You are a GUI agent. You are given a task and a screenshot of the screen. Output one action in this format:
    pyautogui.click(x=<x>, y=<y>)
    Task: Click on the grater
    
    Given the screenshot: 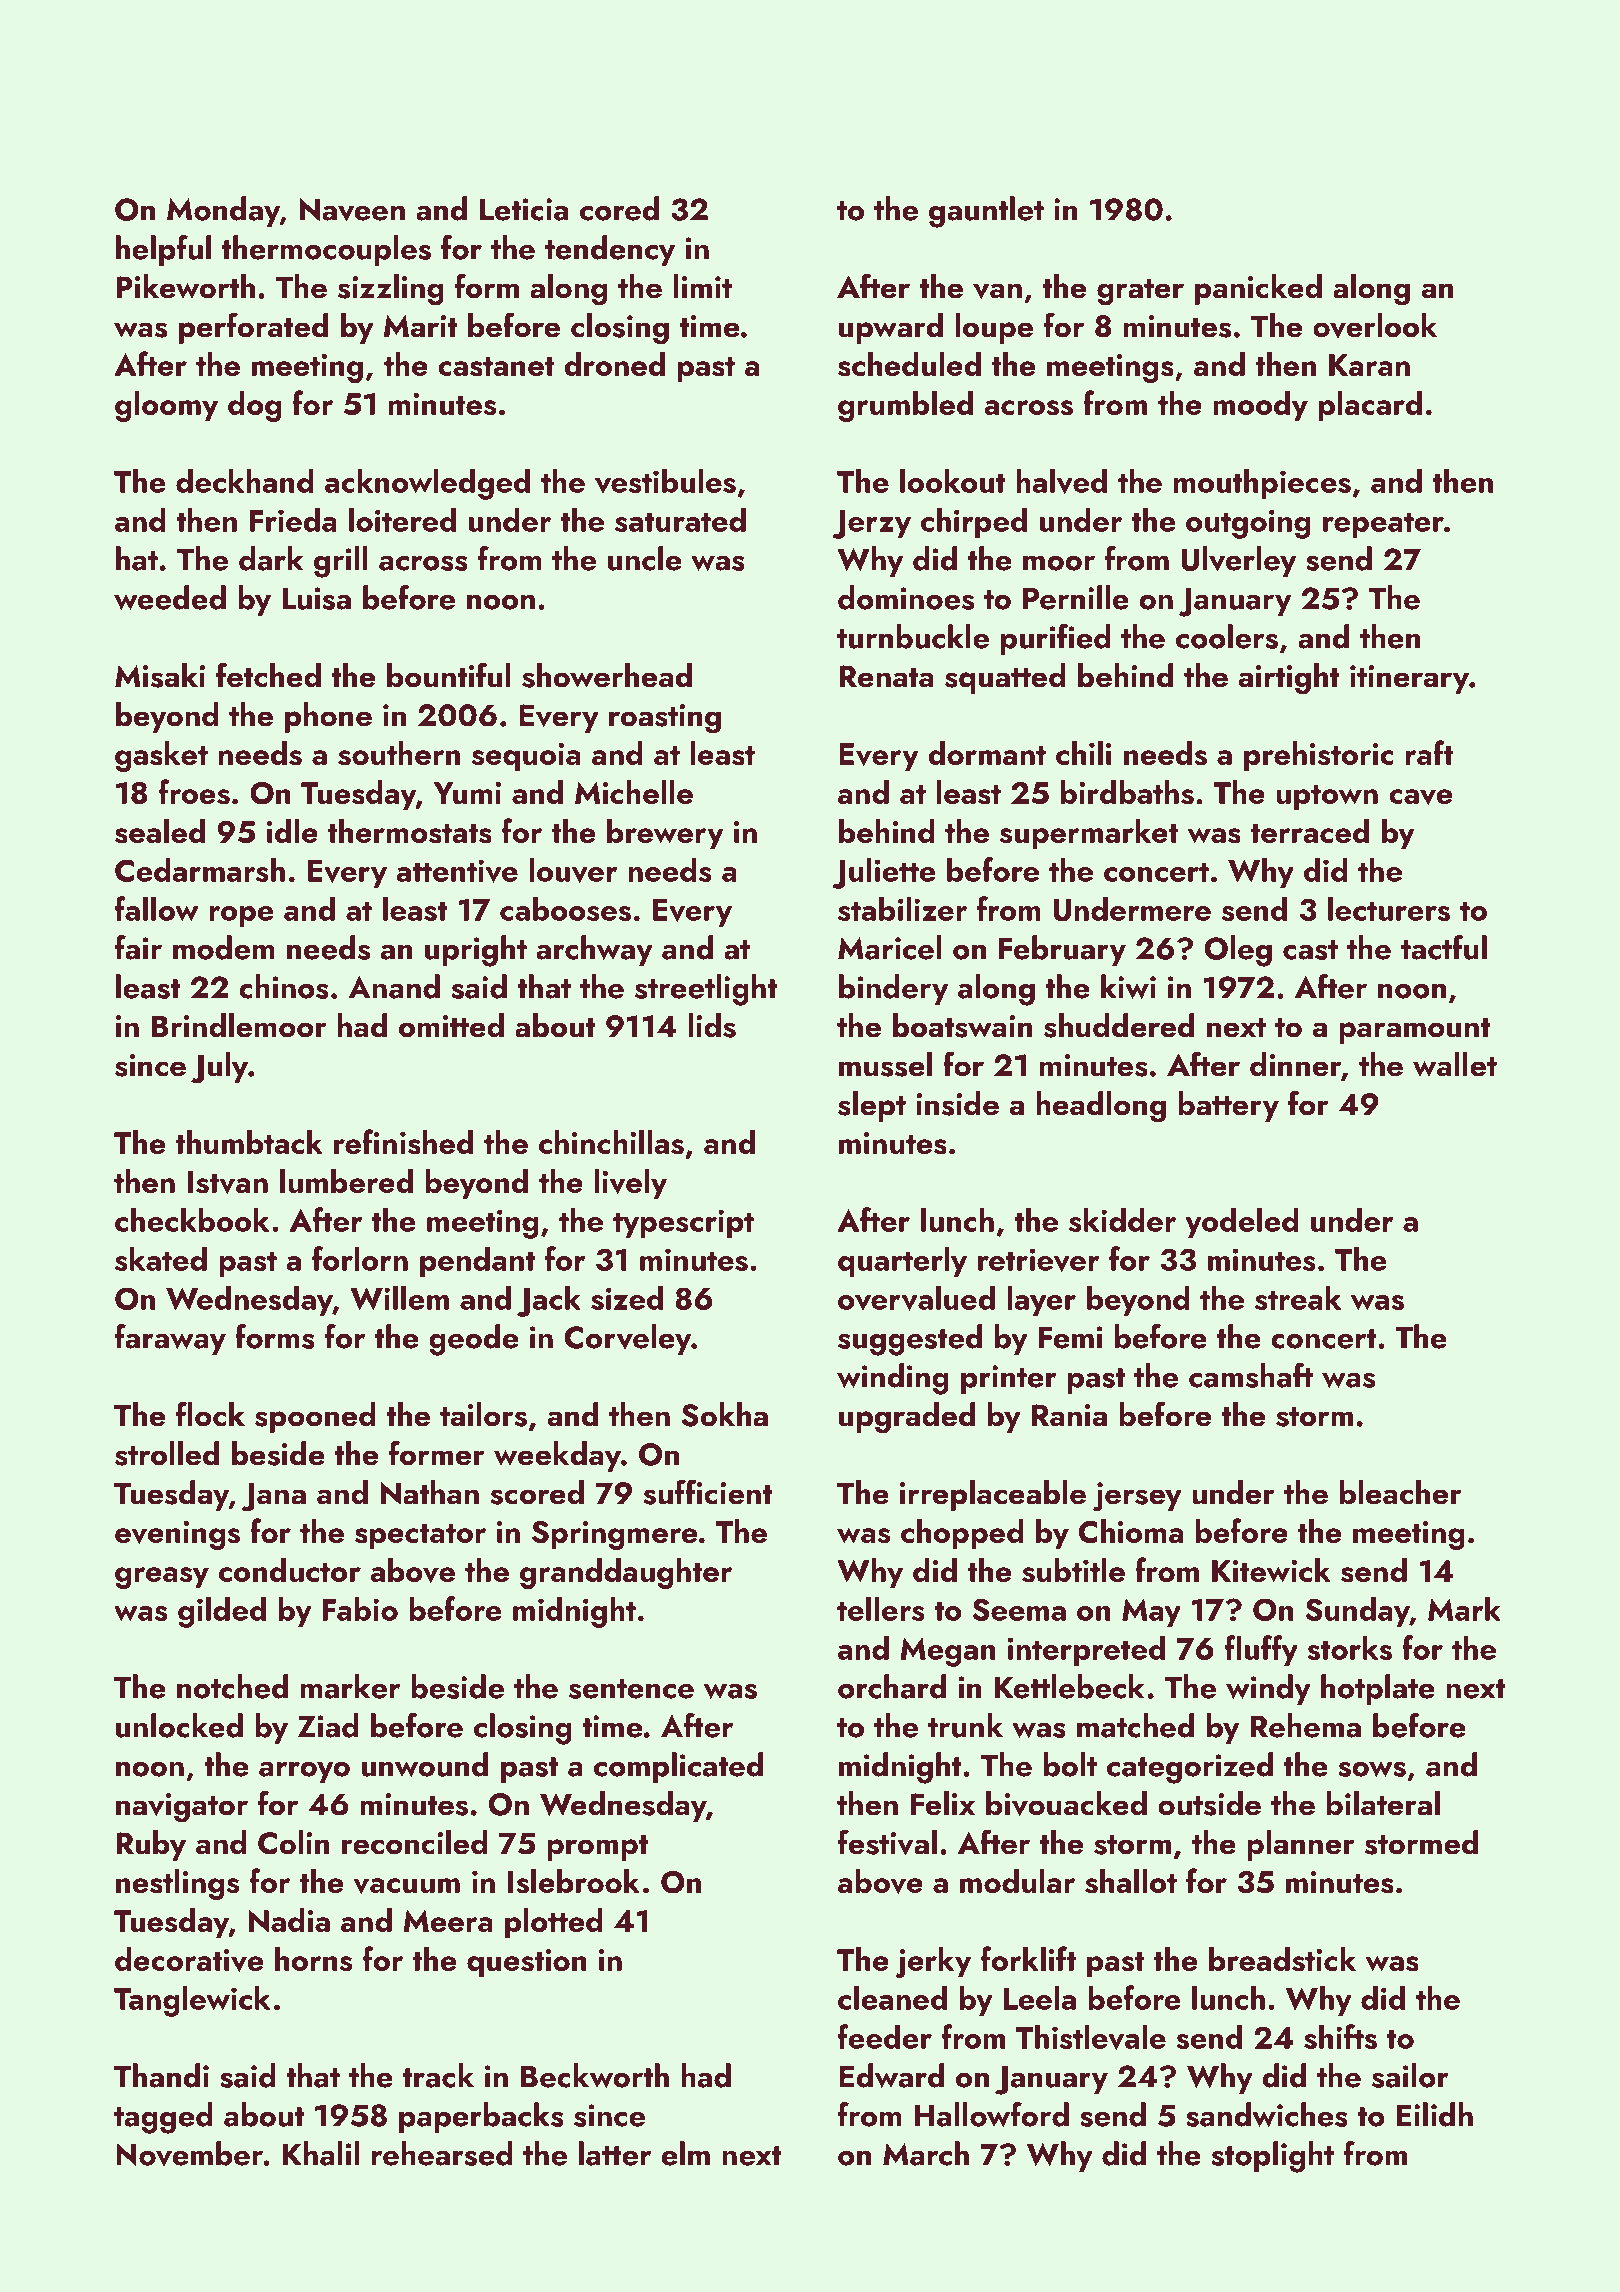 What is the action you would take?
    pyautogui.click(x=1140, y=292)
